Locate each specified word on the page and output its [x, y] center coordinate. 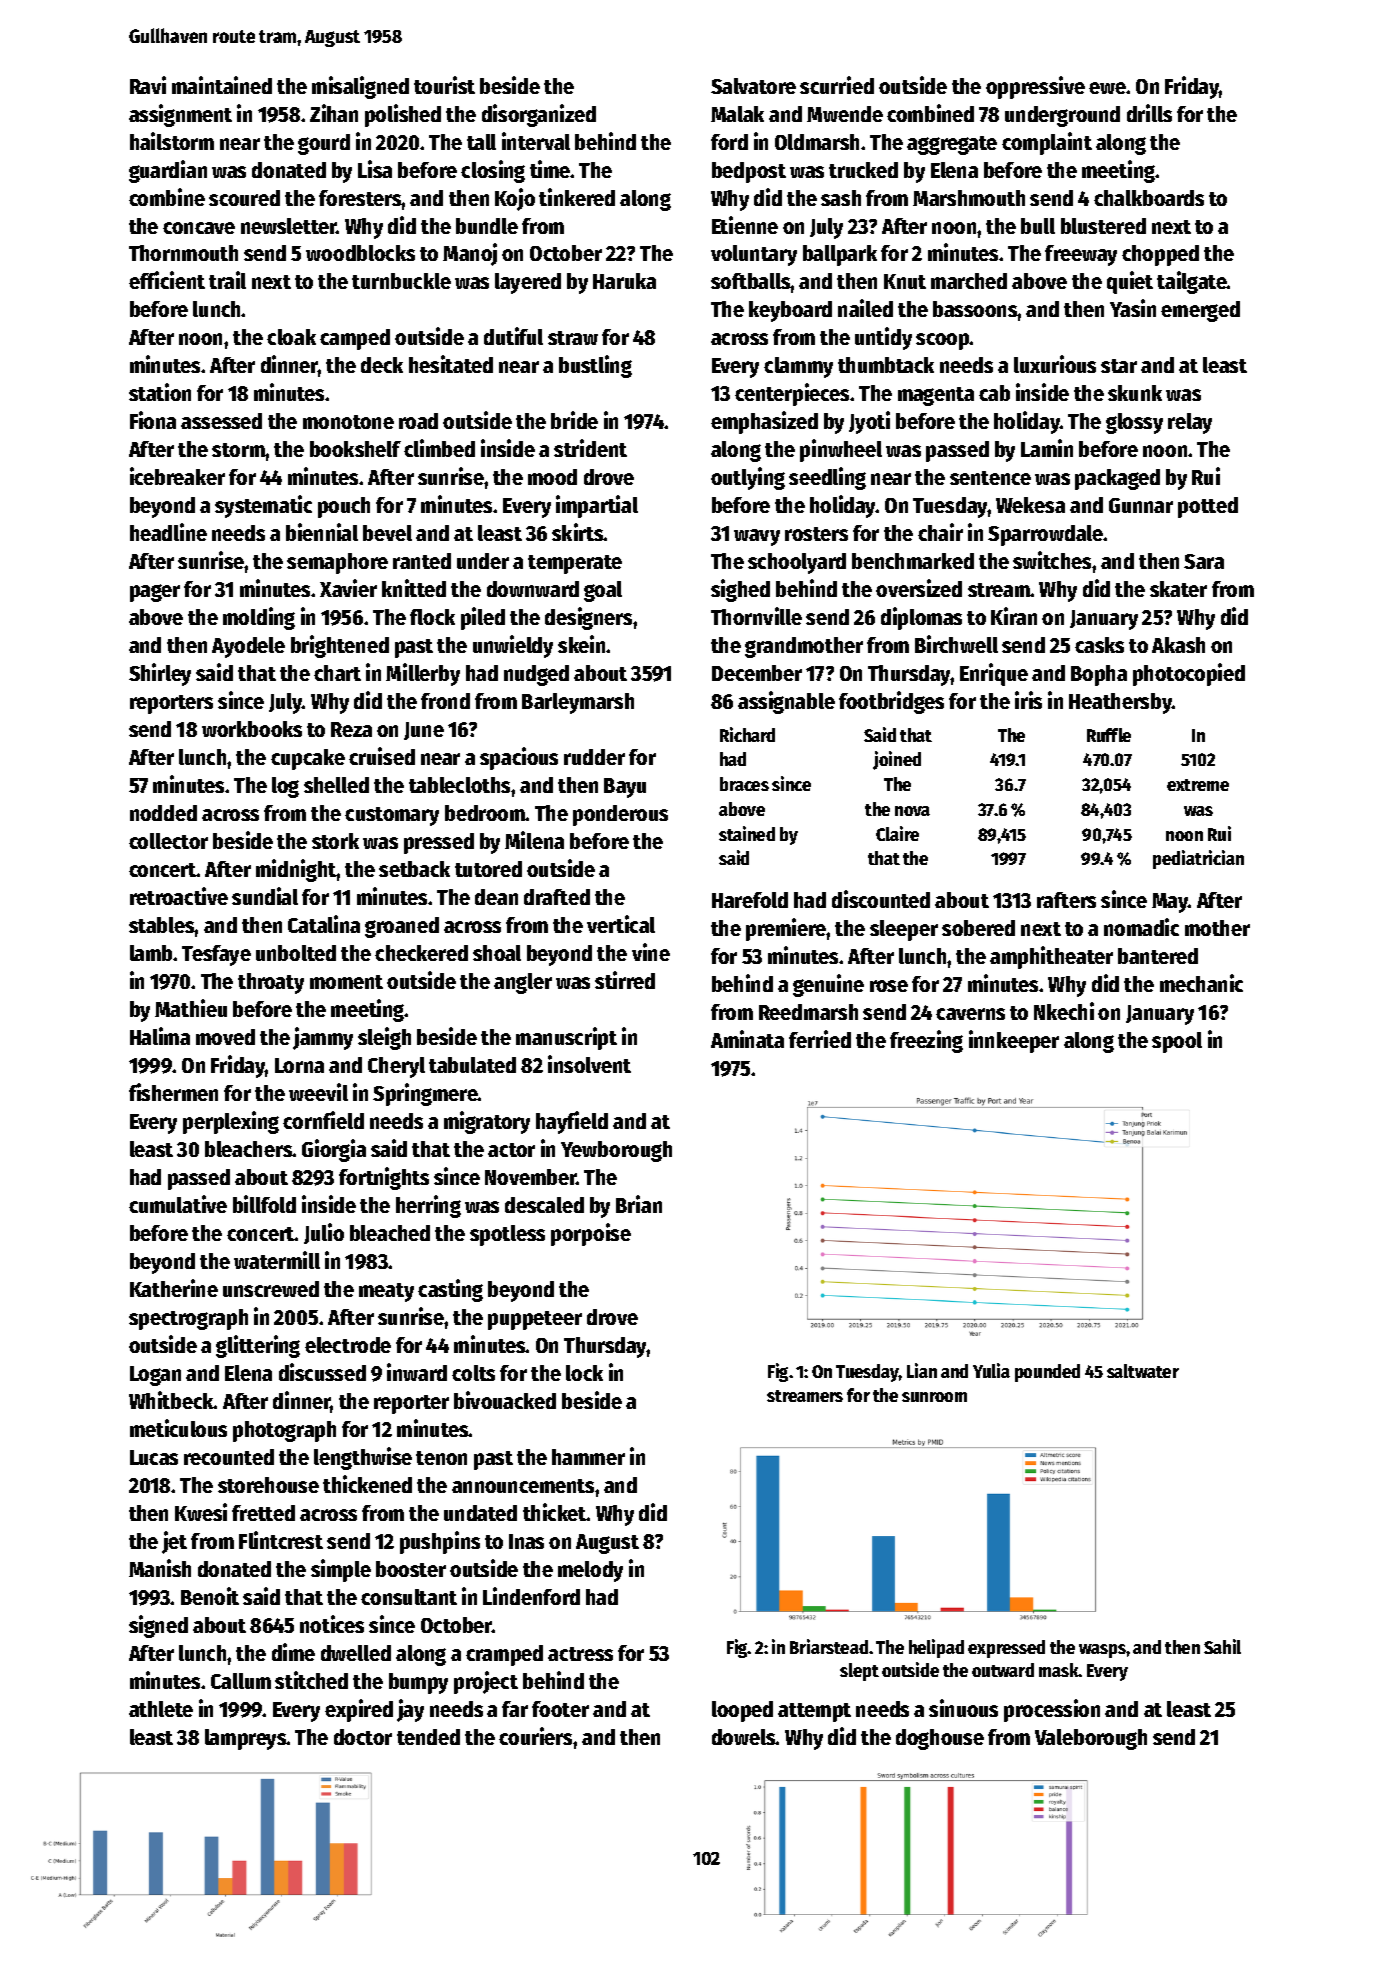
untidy [883, 338]
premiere [786, 929]
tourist [444, 85]
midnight [296, 870]
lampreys [246, 1739]
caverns [970, 1014]
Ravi [148, 85]
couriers [535, 1736]
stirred [625, 980]
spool [1177, 1042]
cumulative [178, 1204]
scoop [943, 341]
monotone [348, 422]
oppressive [1035, 87]
